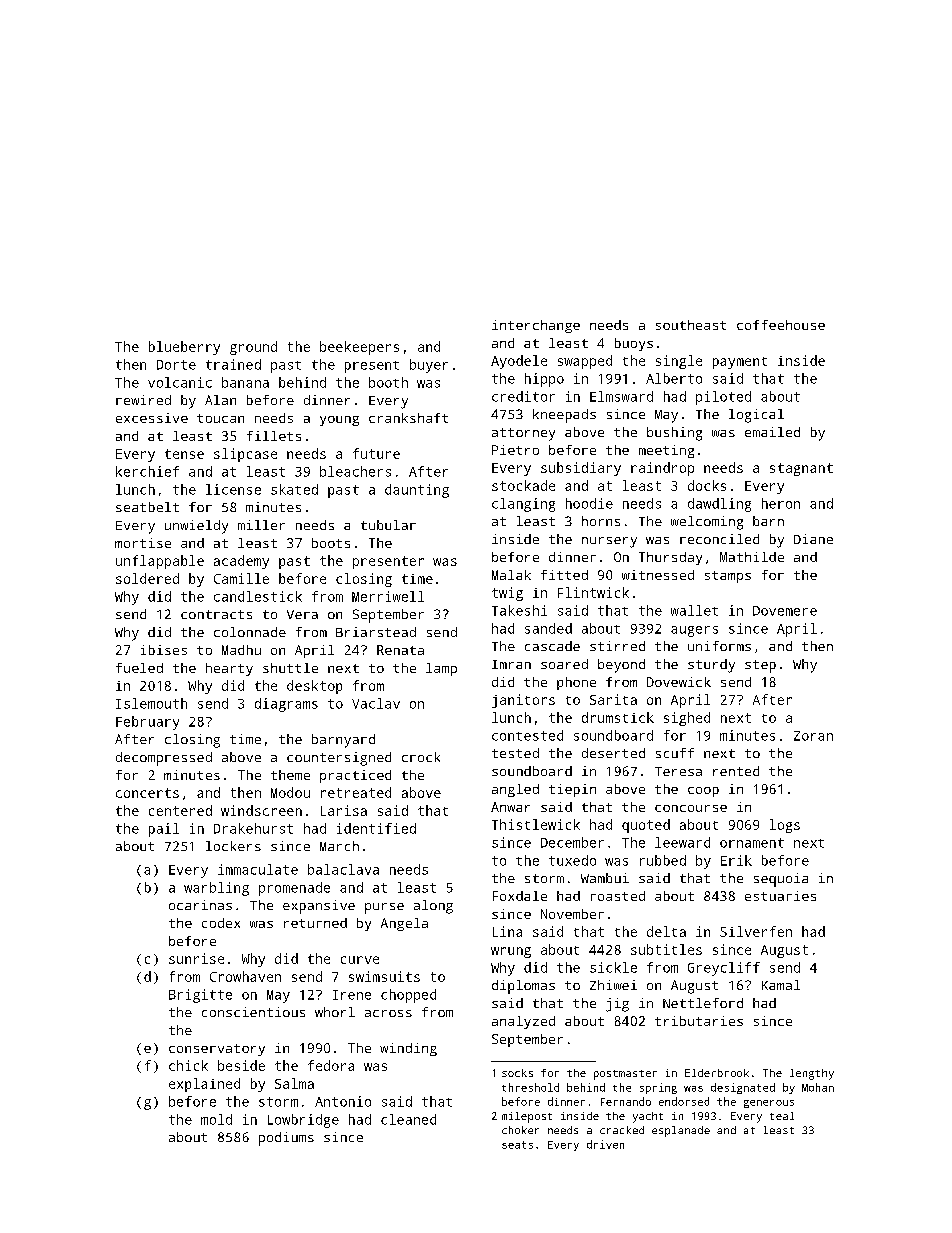 The image size is (952, 1233). Describe the element at coordinates (781, 325) in the screenshot. I see `coffeehouse` at that location.
